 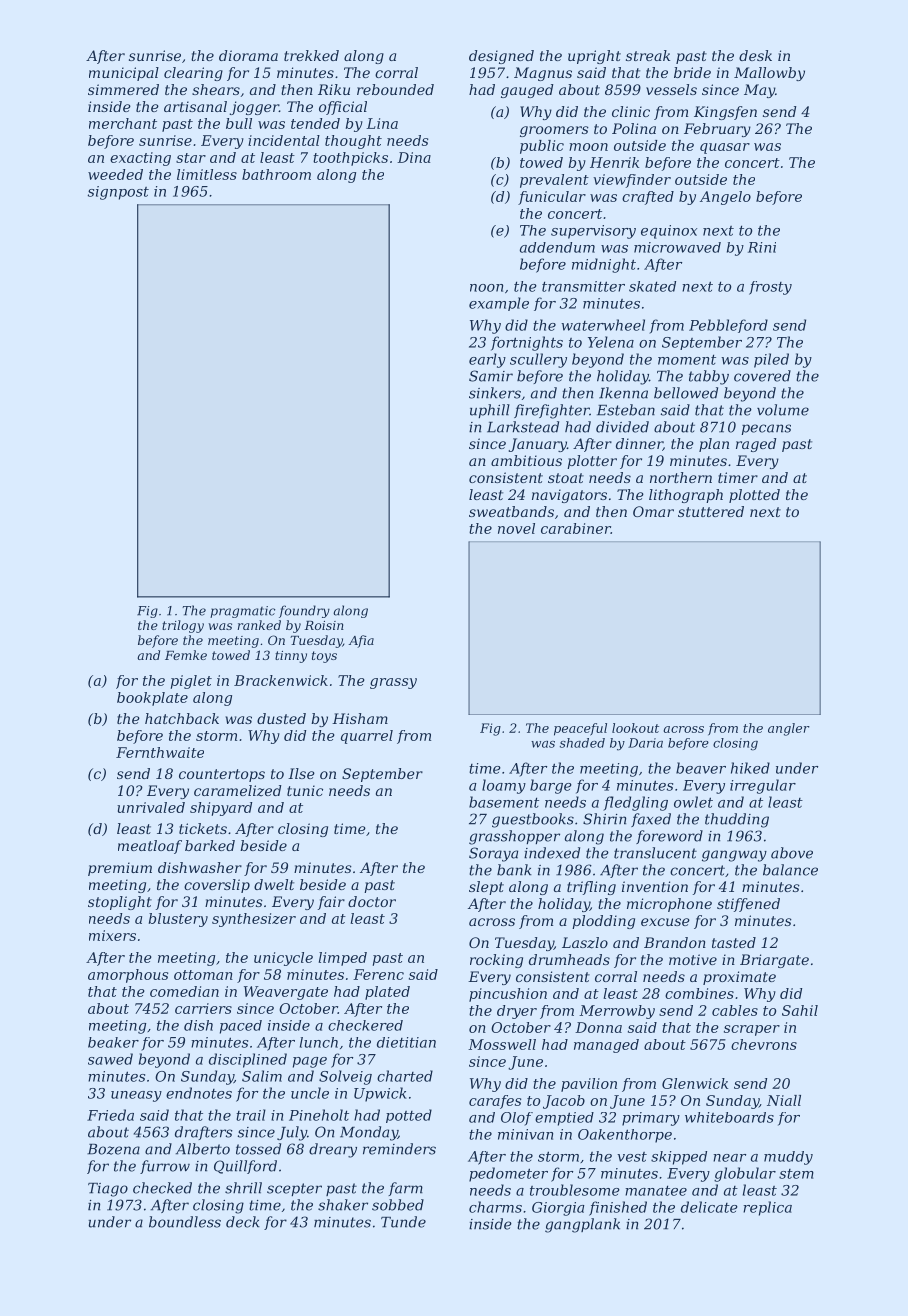 I want to click on skated, so click(x=652, y=286).
